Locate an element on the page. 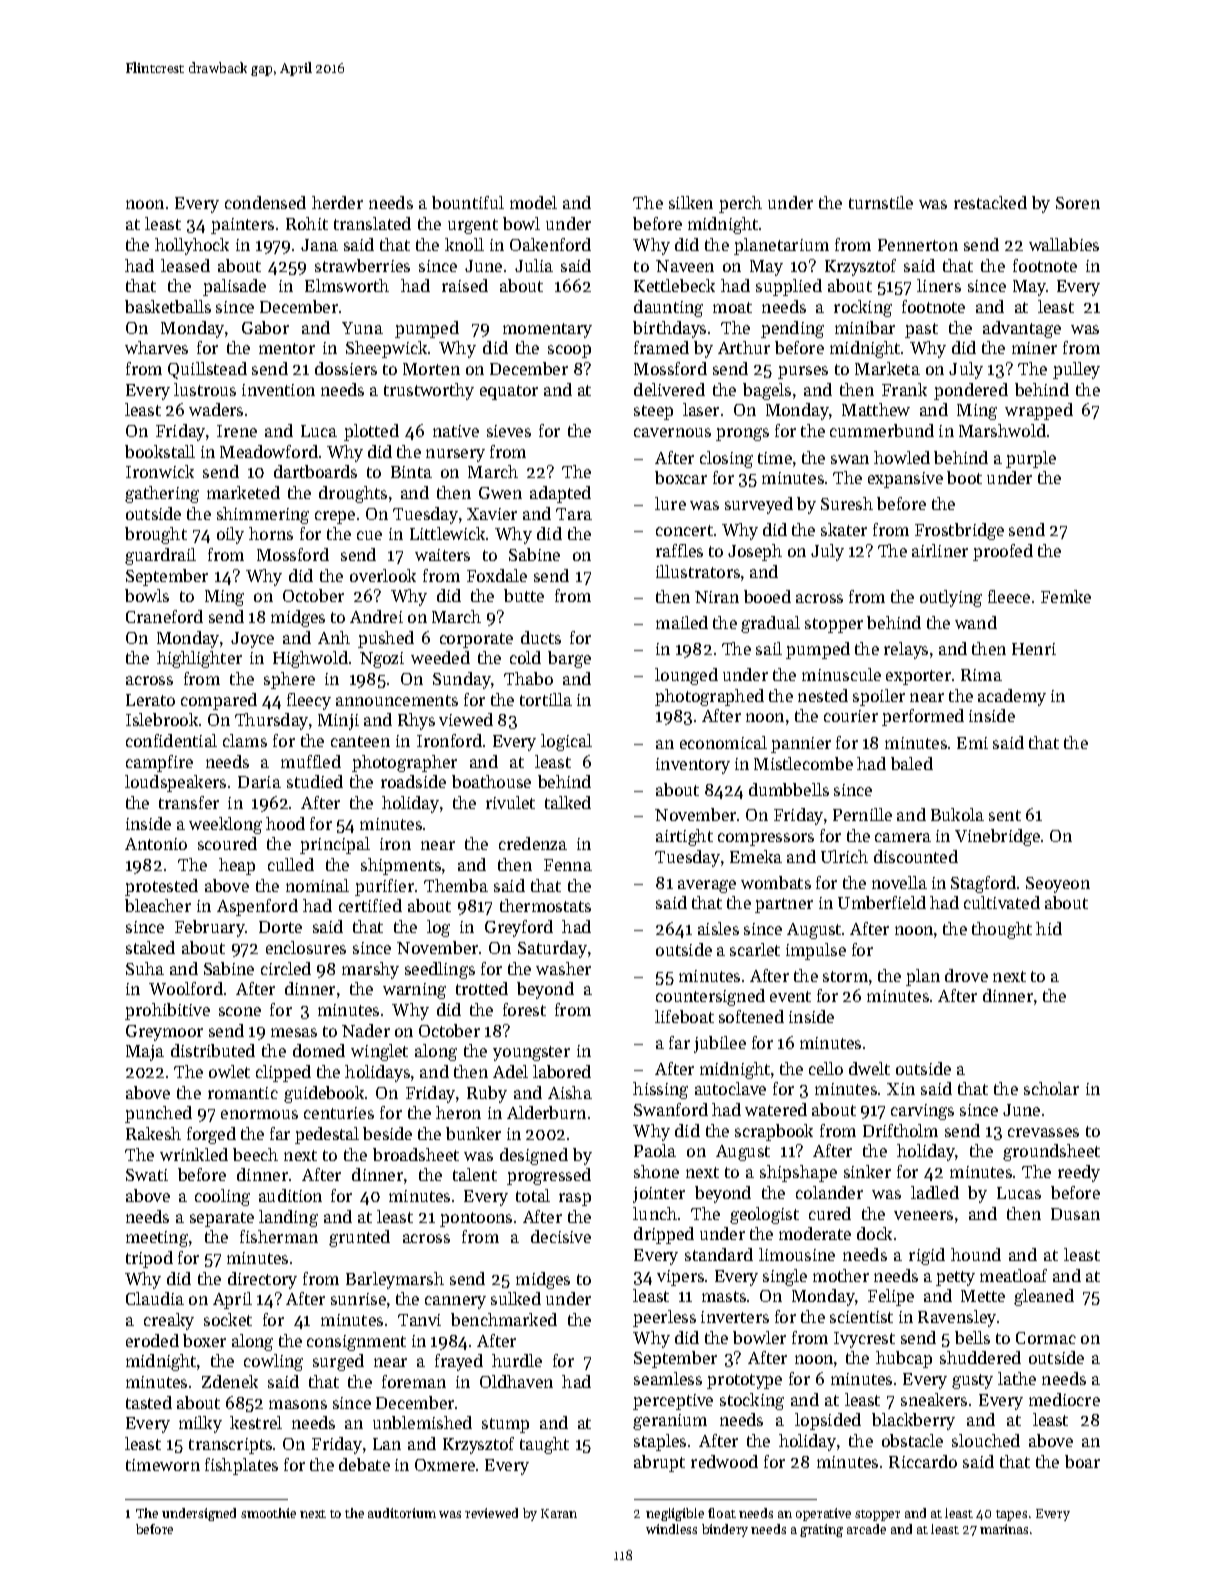 The height and width of the document is (1586, 1226). Soren is located at coordinates (1078, 203).
